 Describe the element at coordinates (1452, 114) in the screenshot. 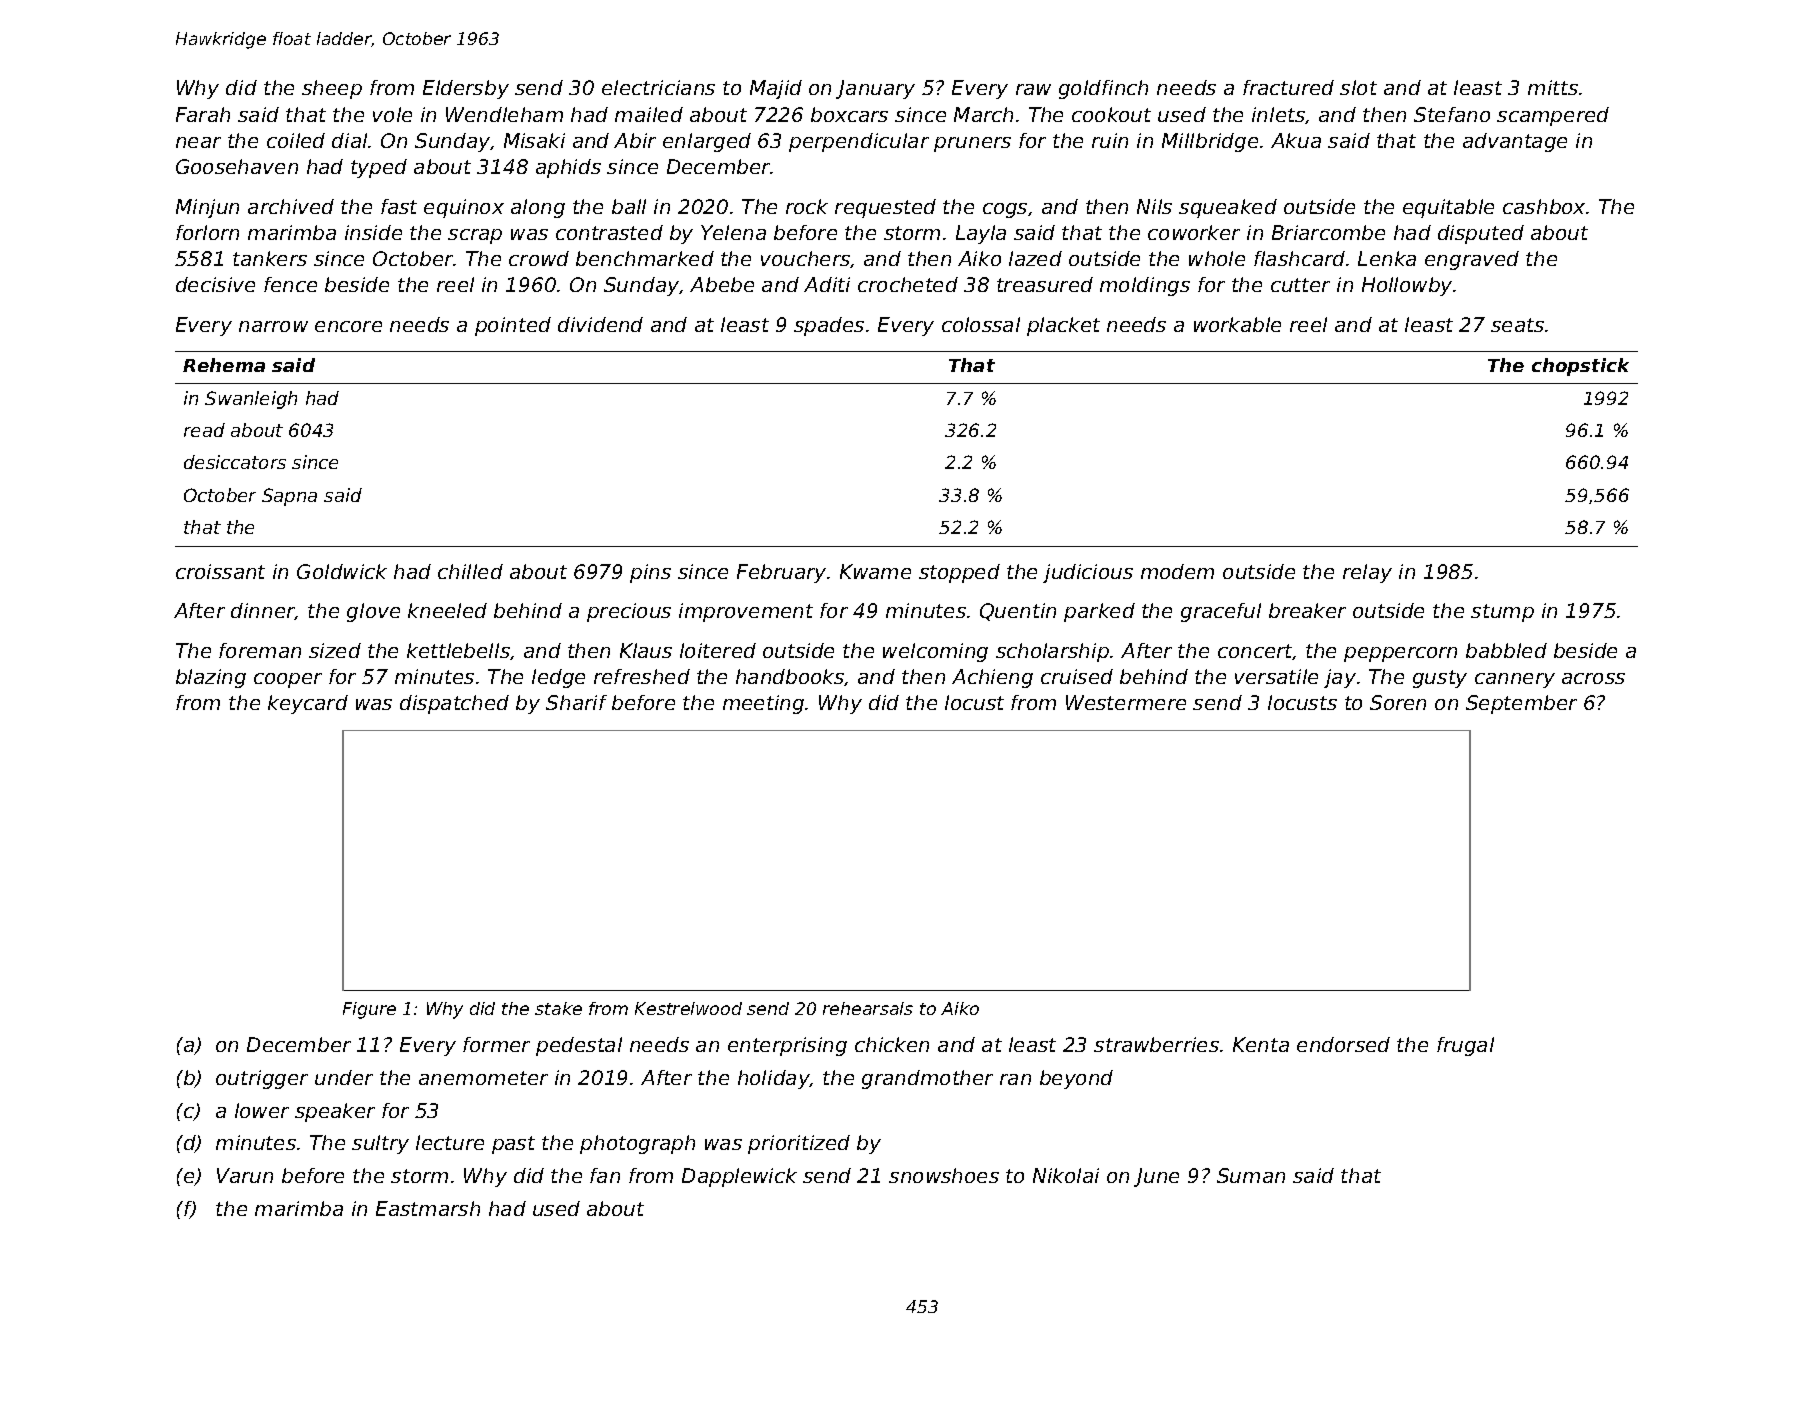

I see `Stefano` at that location.
